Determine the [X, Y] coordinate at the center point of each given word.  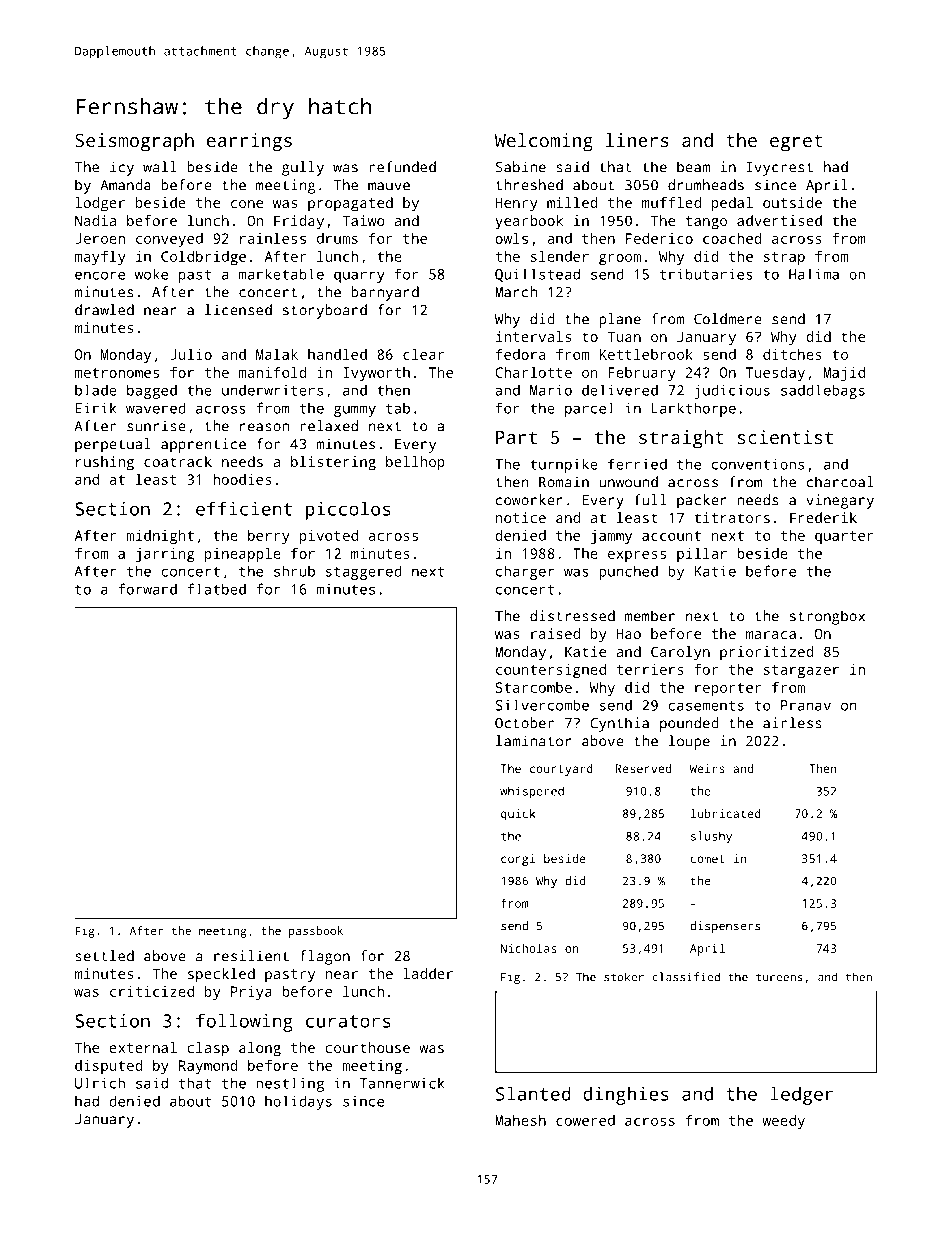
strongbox [827, 617]
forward [147, 589]
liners [637, 140]
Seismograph [134, 142]
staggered [364, 572]
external [143, 1047]
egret [796, 143]
